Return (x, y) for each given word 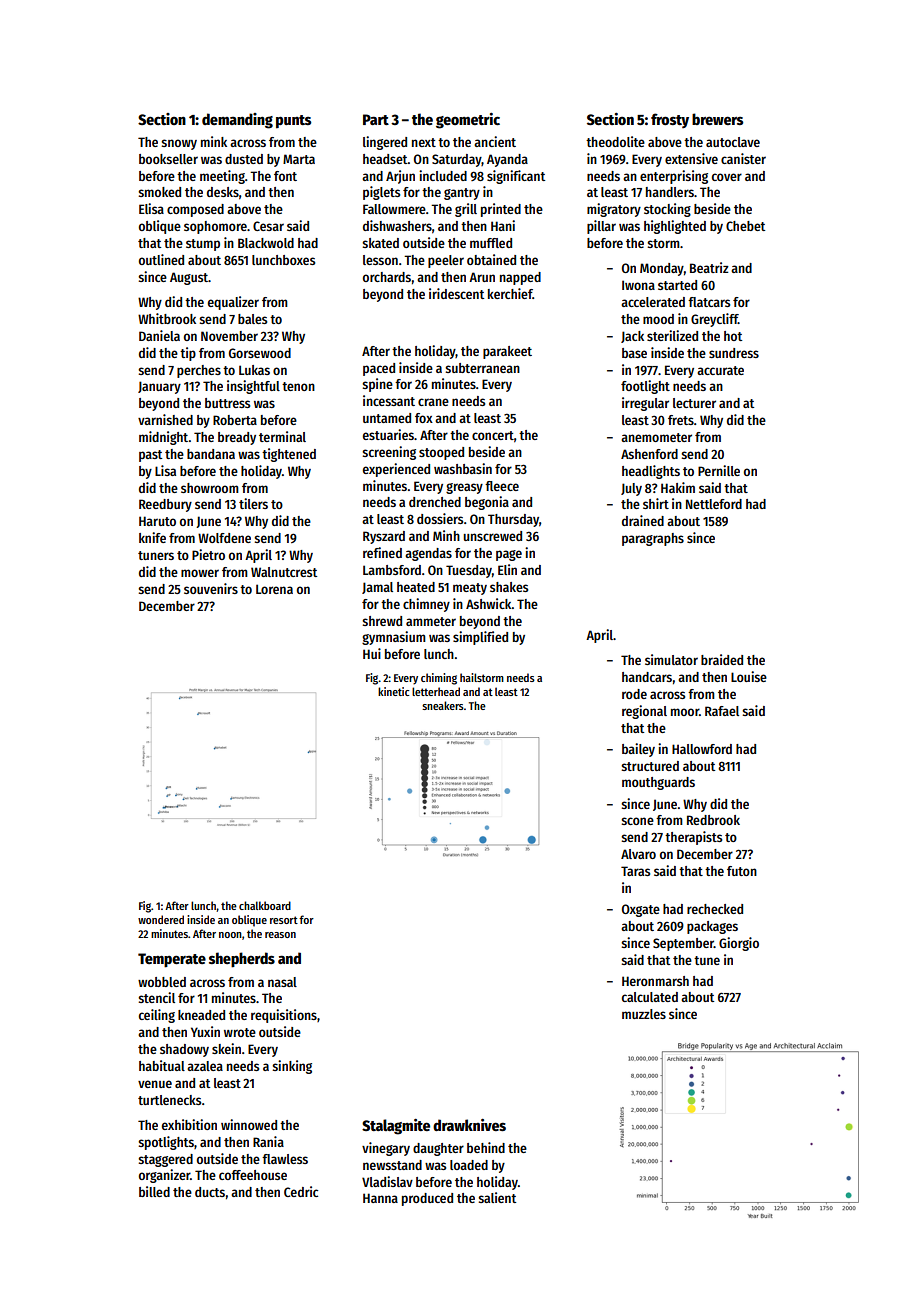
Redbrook (713, 820)
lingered (385, 143)
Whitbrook (167, 318)
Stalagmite (396, 1127)
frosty (670, 120)
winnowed (249, 1124)
